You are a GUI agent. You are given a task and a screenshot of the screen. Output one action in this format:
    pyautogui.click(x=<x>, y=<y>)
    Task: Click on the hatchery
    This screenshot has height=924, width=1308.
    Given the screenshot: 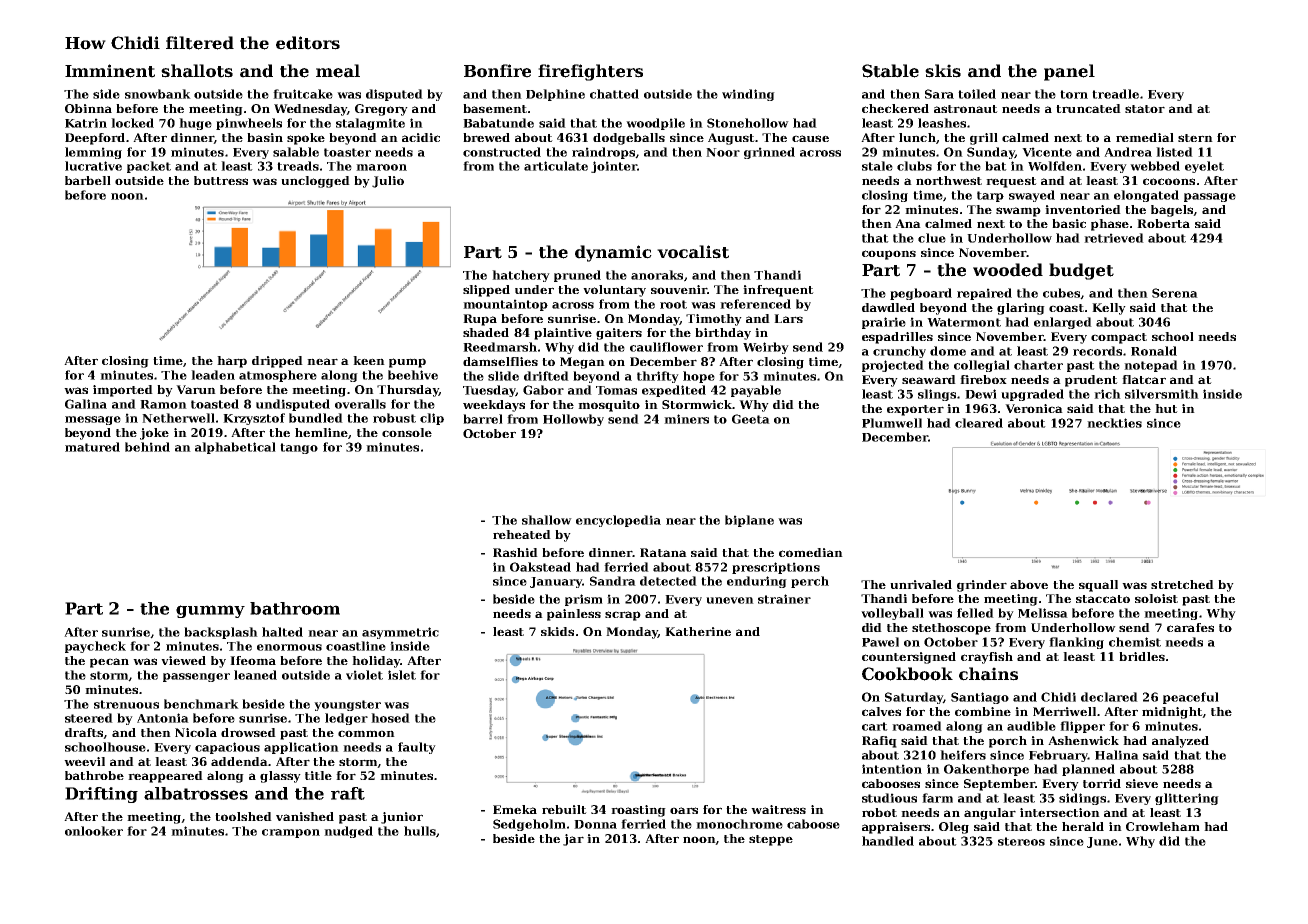 What is the action you would take?
    pyautogui.click(x=521, y=276)
